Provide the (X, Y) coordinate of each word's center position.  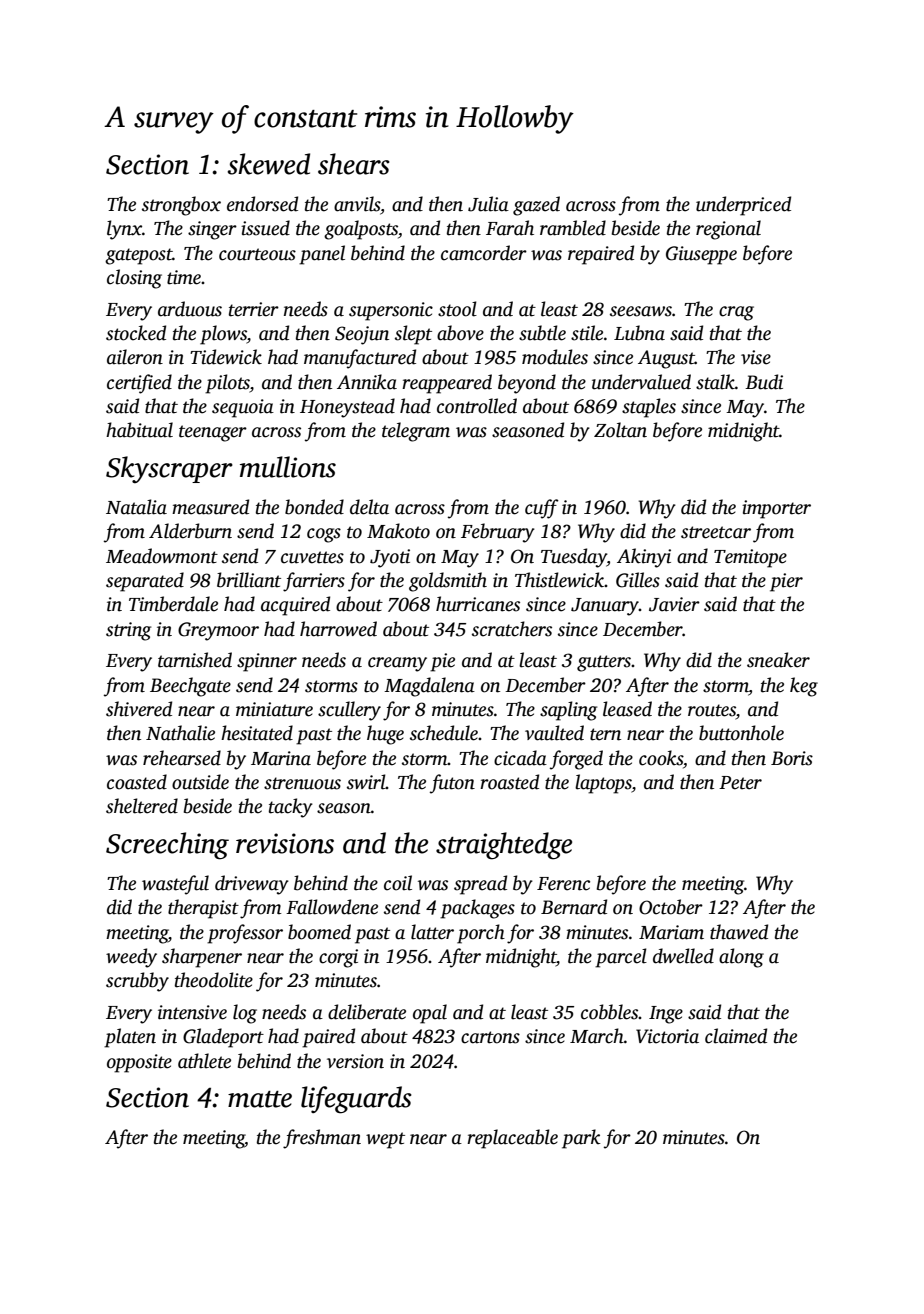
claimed (736, 1036)
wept (385, 1140)
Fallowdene (332, 907)
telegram (416, 432)
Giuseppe (701, 255)
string (128, 631)
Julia (488, 204)
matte (260, 1099)
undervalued (641, 382)
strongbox (181, 206)
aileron (135, 357)
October (671, 907)
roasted (509, 782)
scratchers (512, 629)
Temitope (750, 558)
